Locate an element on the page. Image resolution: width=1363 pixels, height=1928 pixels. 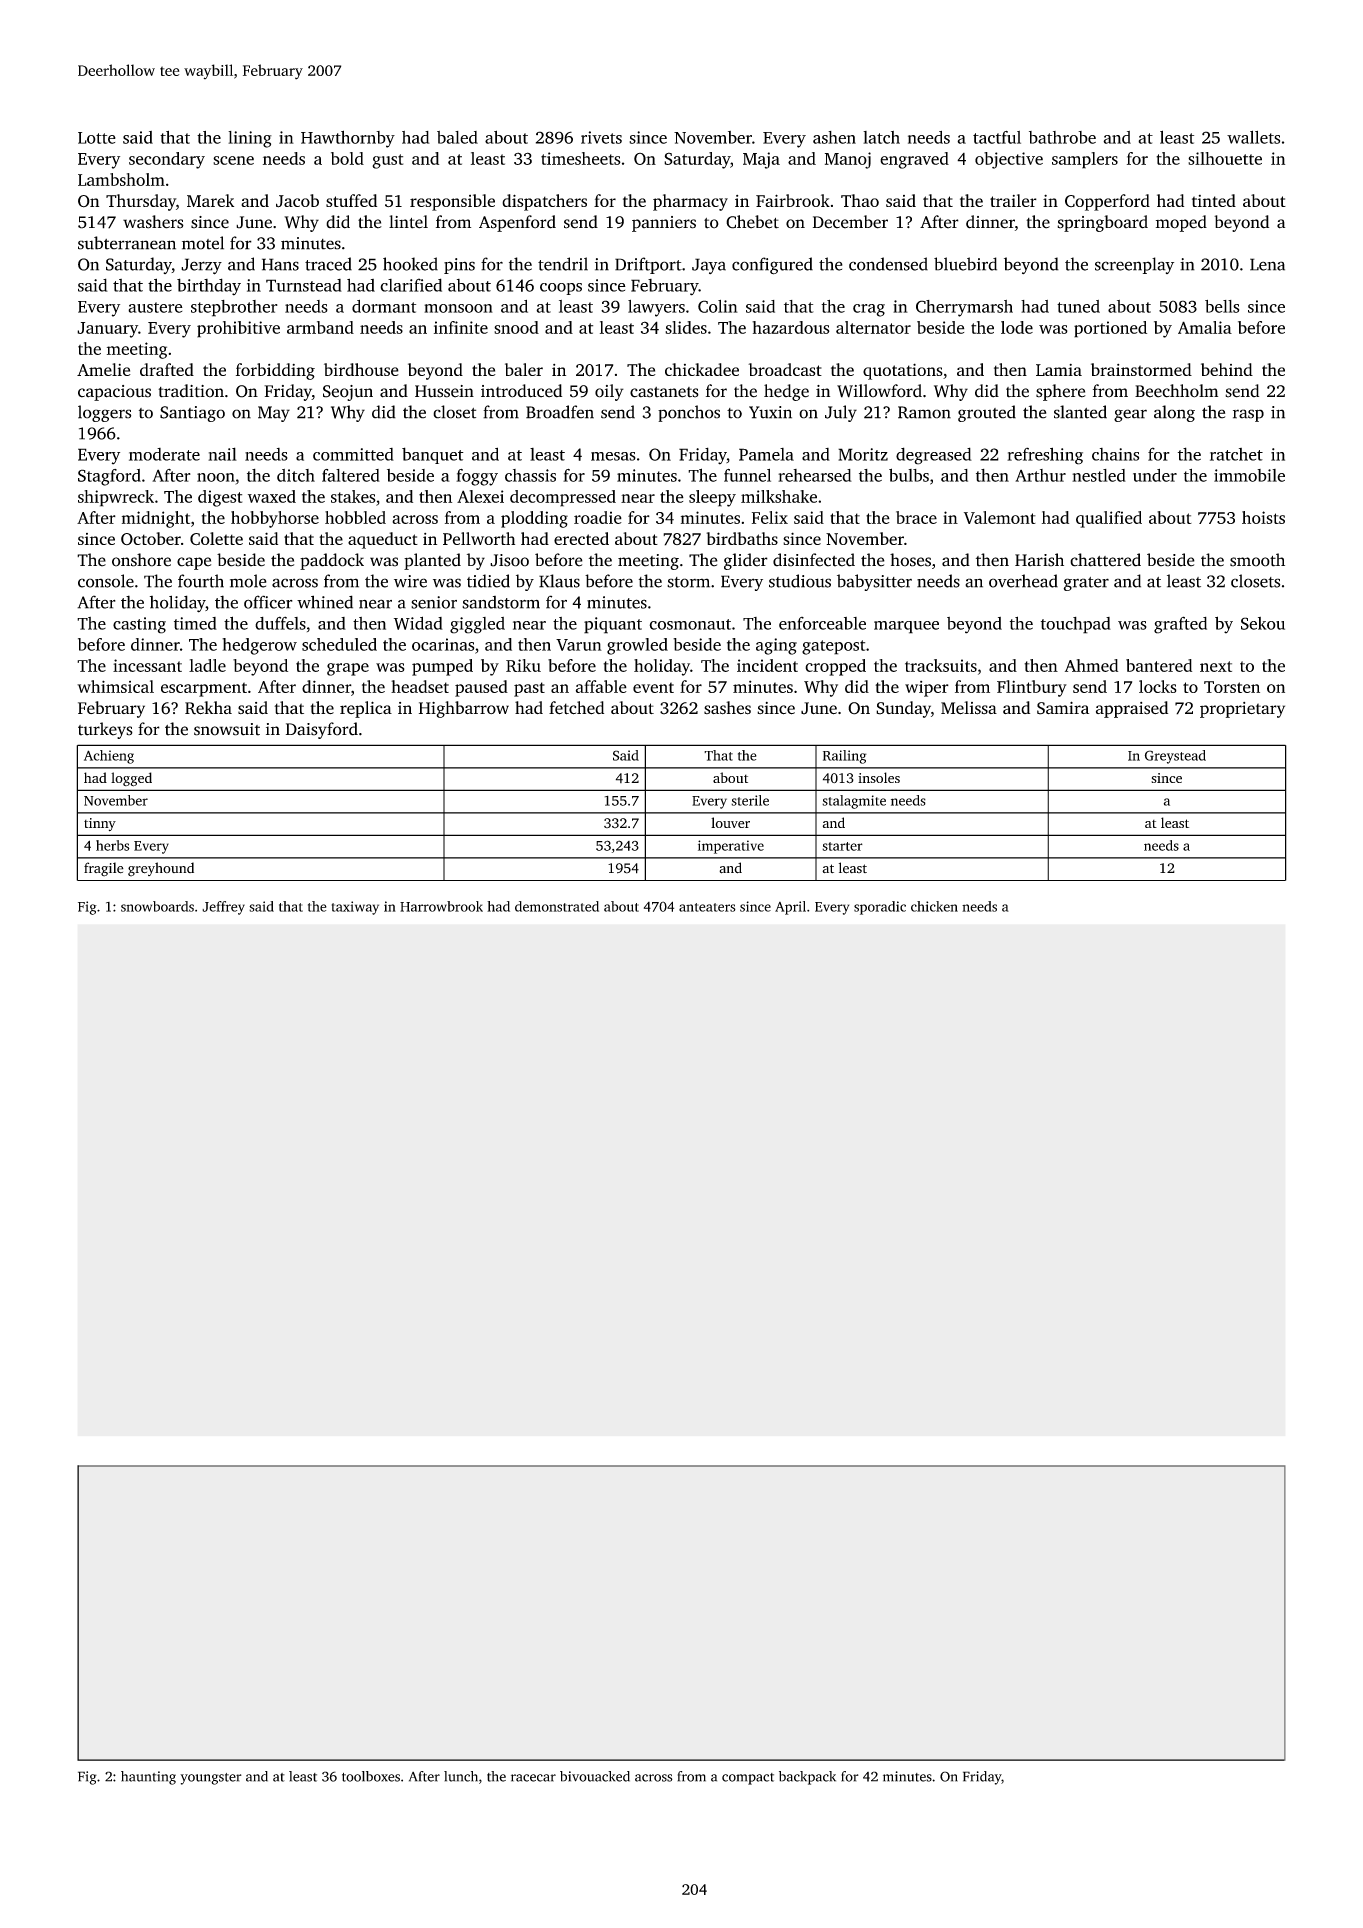
anteaters is located at coordinates (707, 907).
